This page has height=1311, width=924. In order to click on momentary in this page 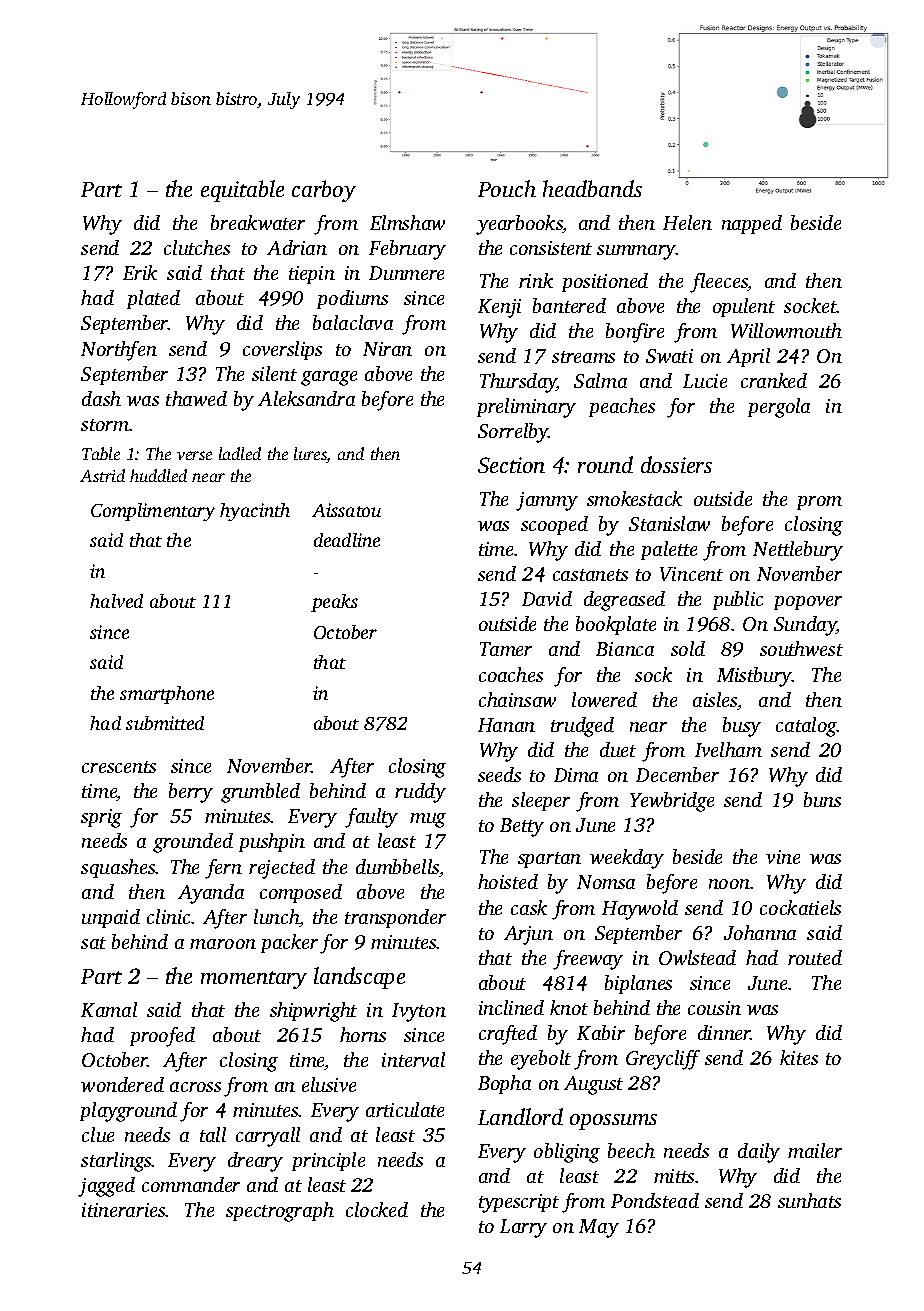, I will do `click(254, 980)`.
